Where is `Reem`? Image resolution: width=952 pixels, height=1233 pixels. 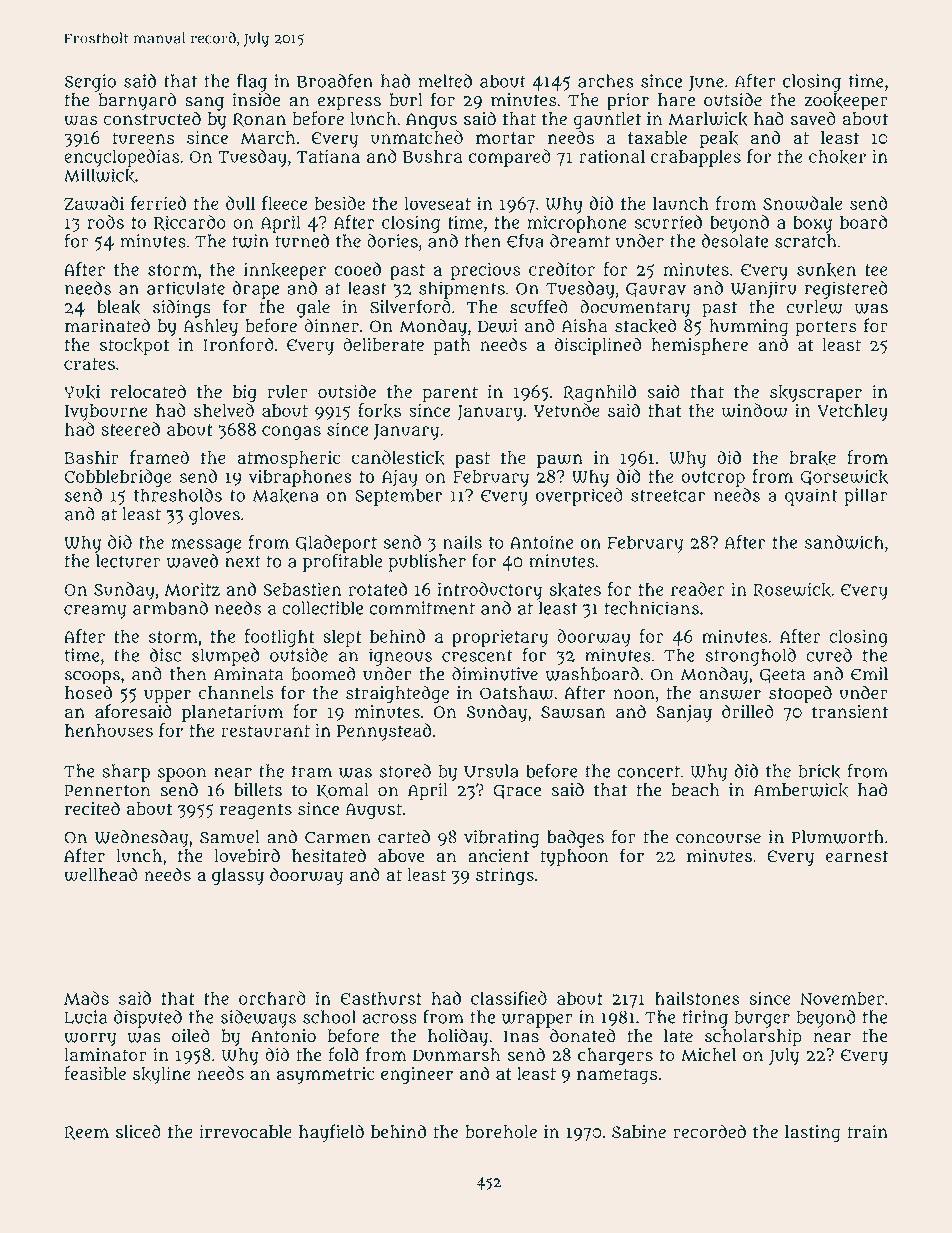
Reem is located at coordinates (86, 1133).
